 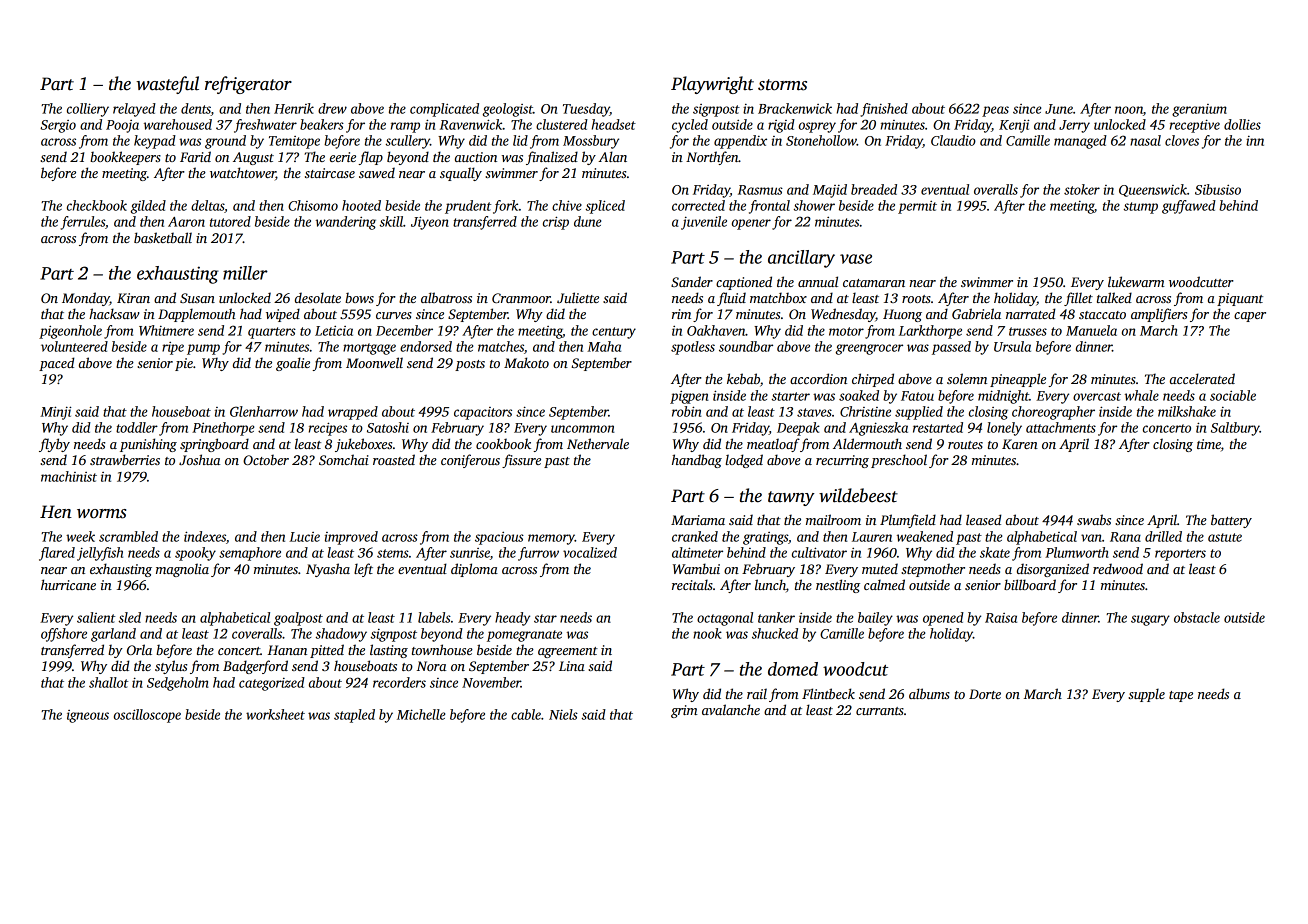 I want to click on accelerated, so click(x=1202, y=378).
